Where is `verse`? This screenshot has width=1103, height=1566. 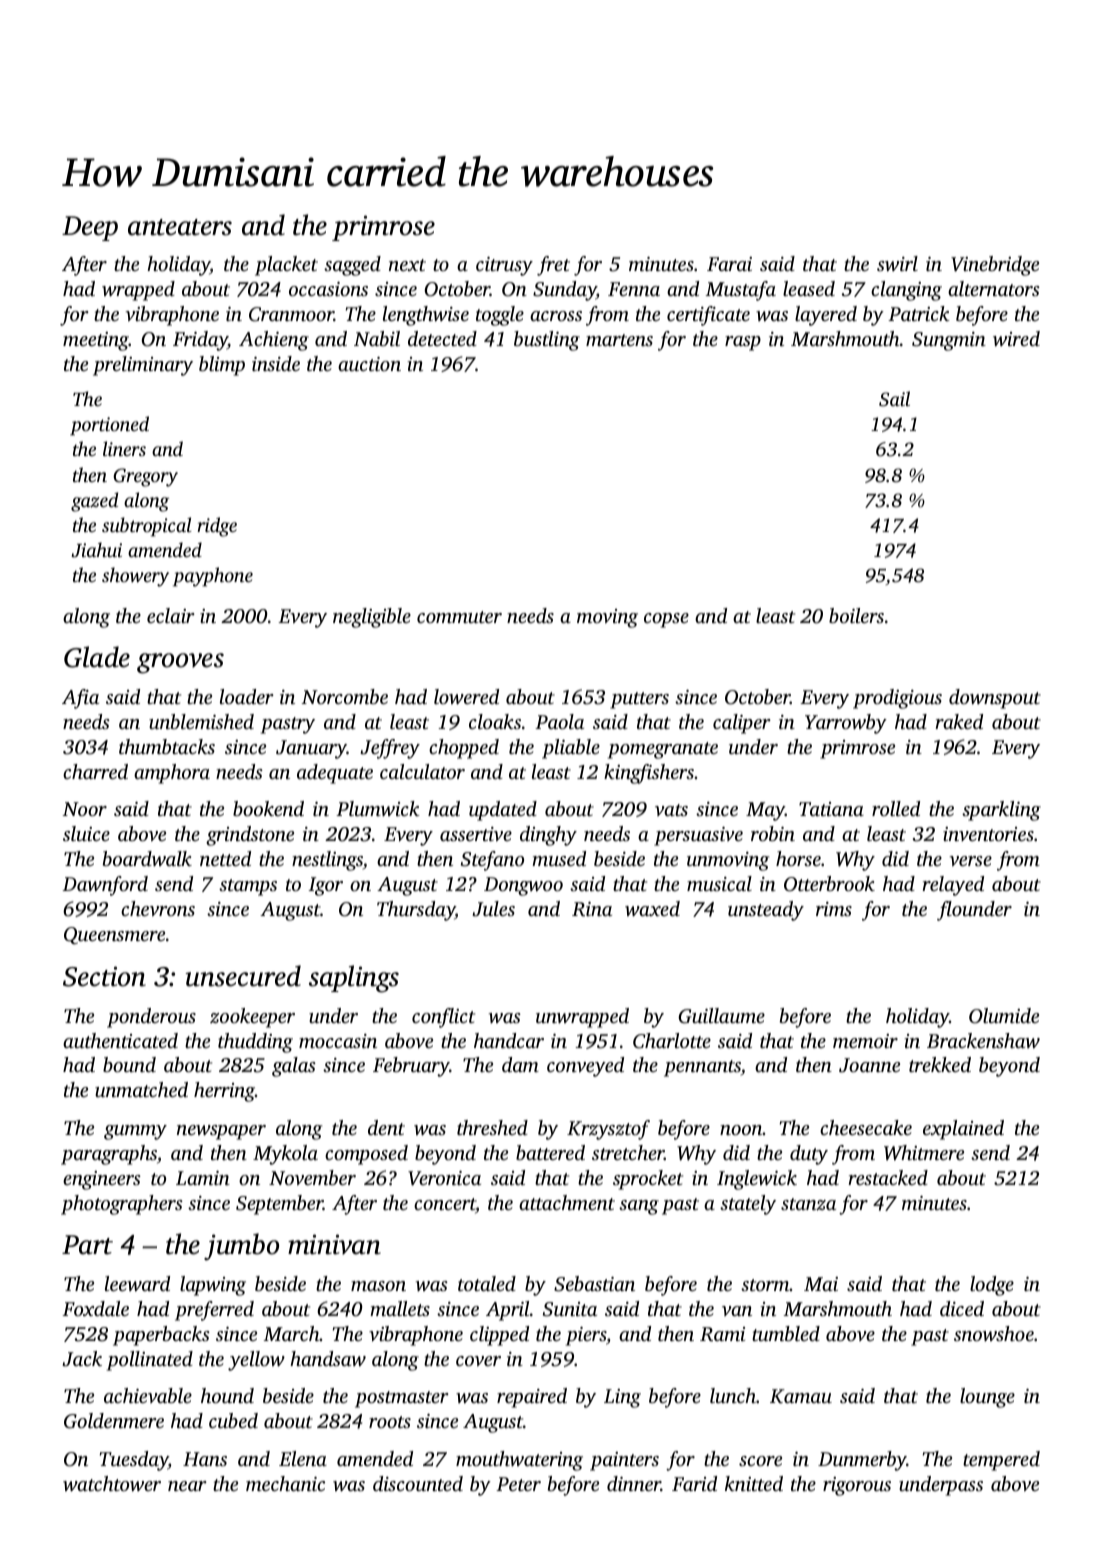
verse is located at coordinates (971, 861).
